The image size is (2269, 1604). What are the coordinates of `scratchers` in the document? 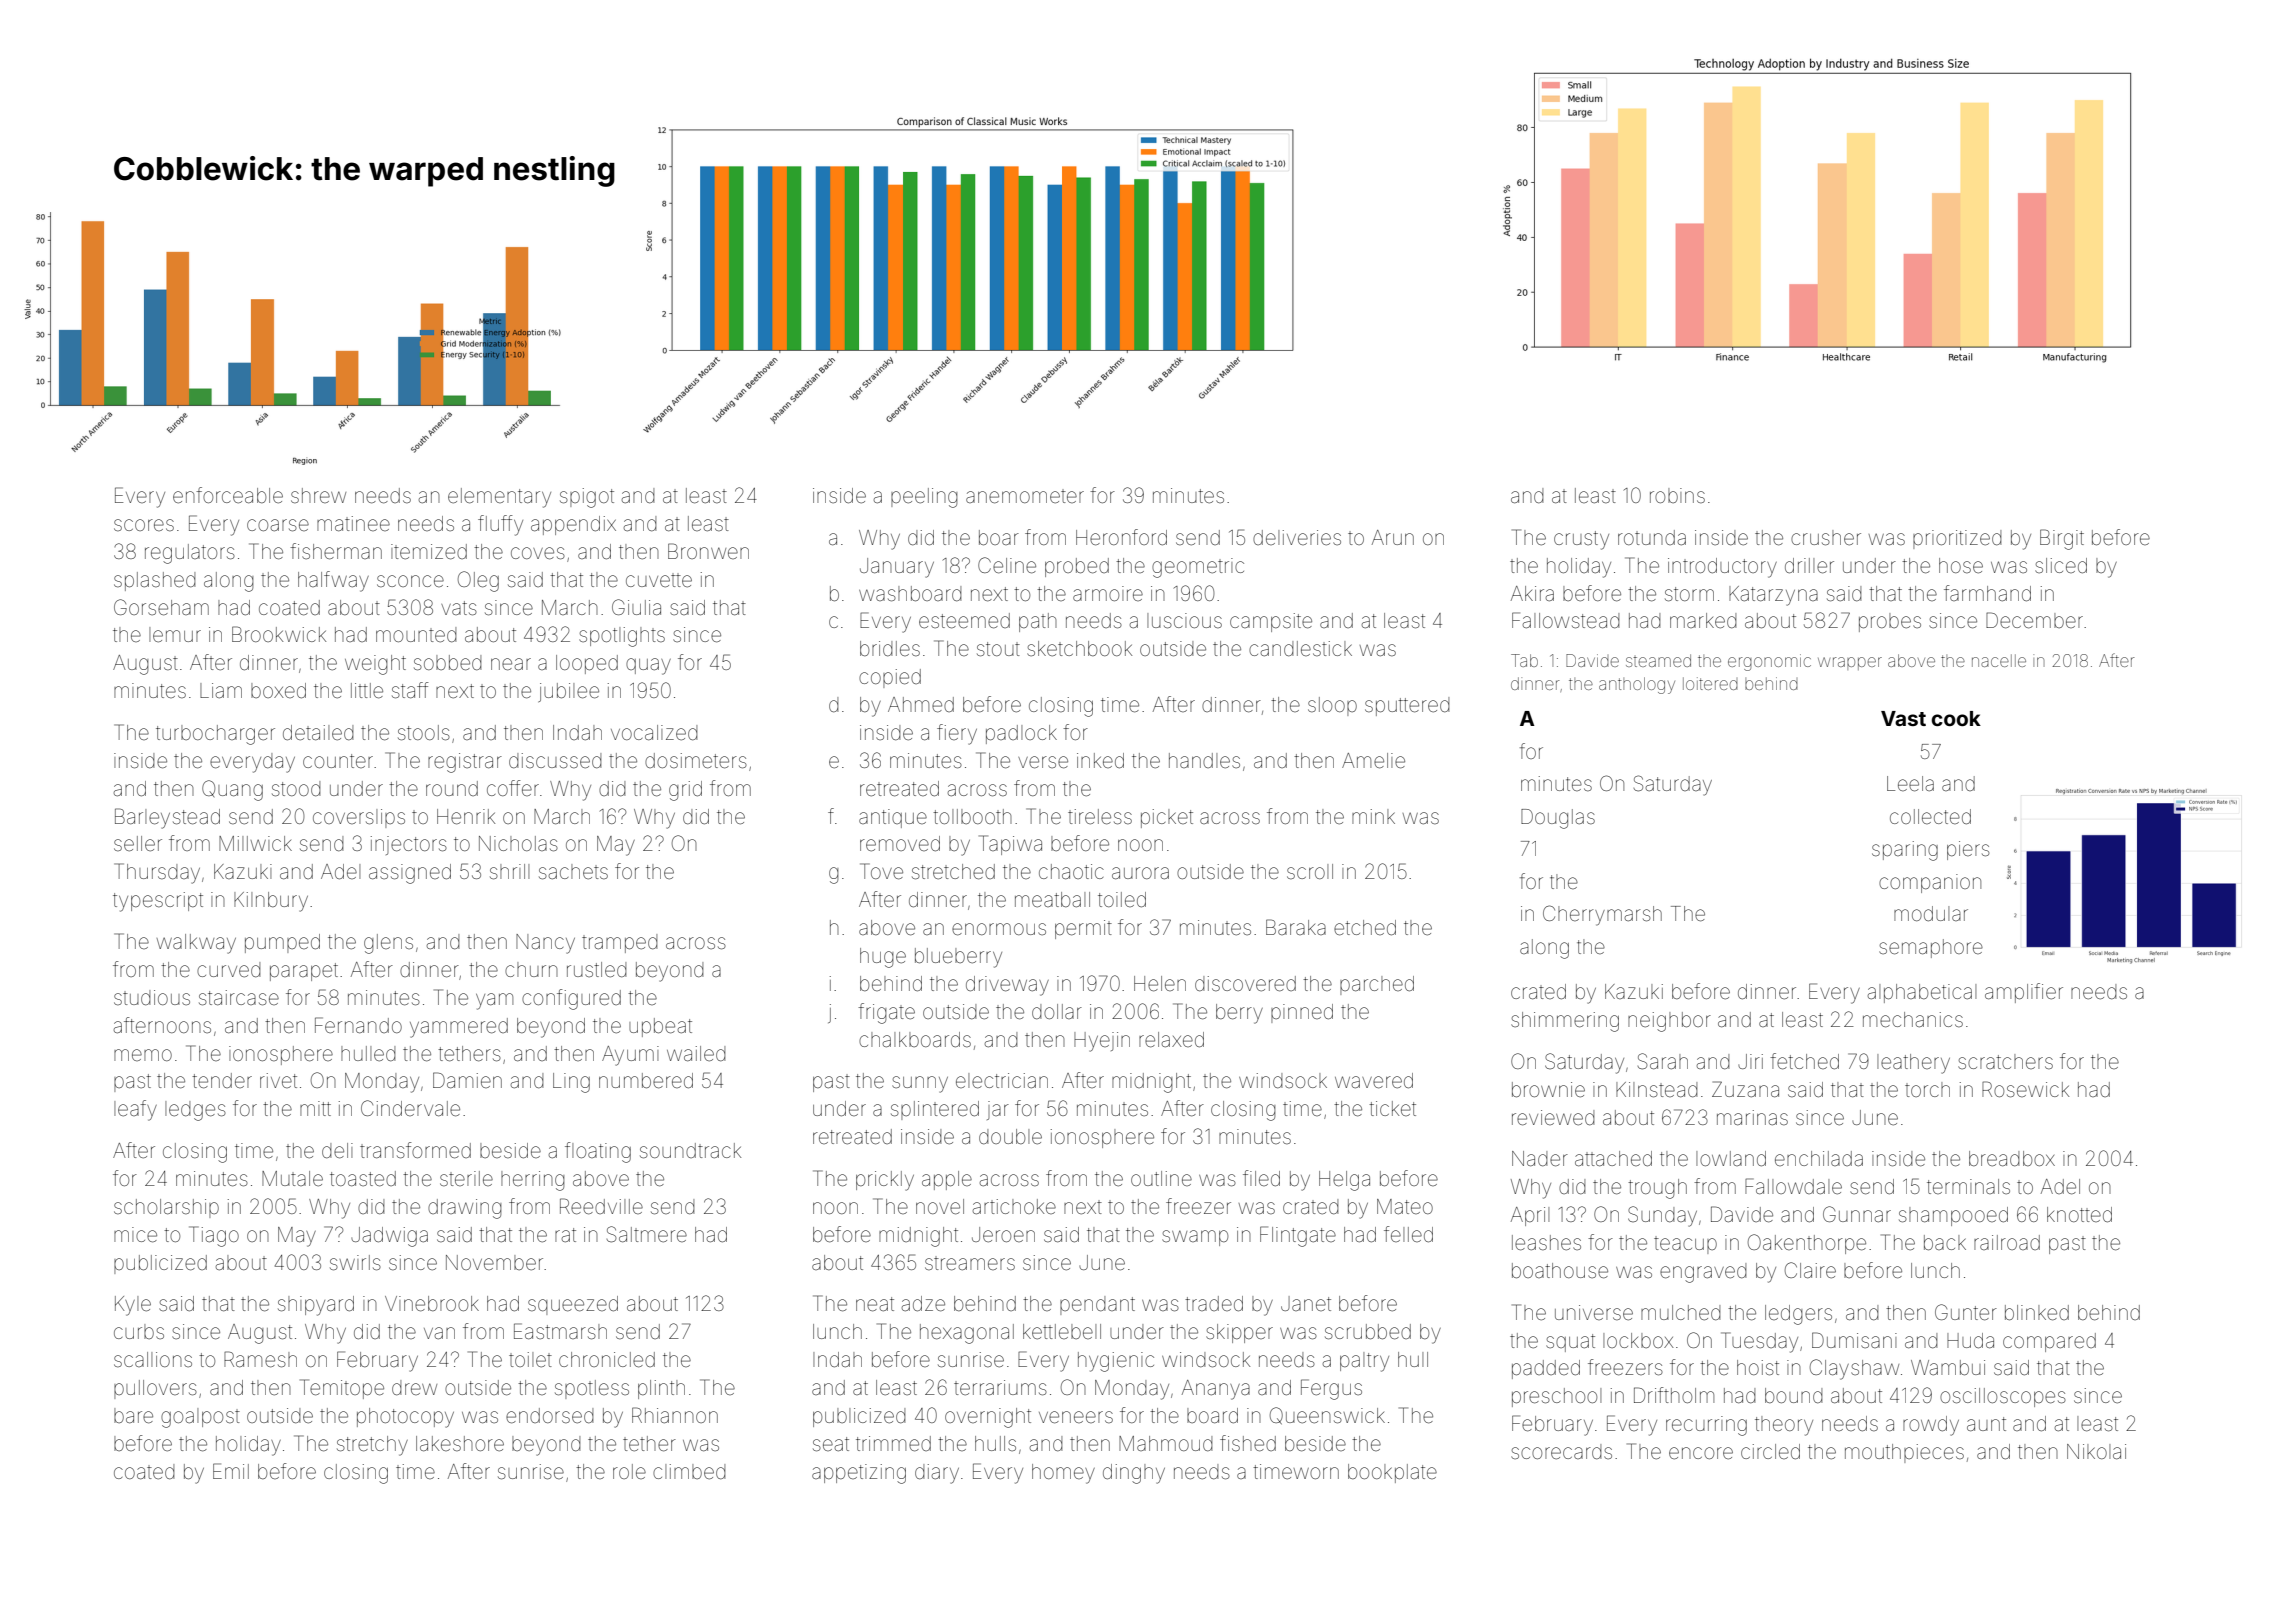 It's located at (2005, 1061).
